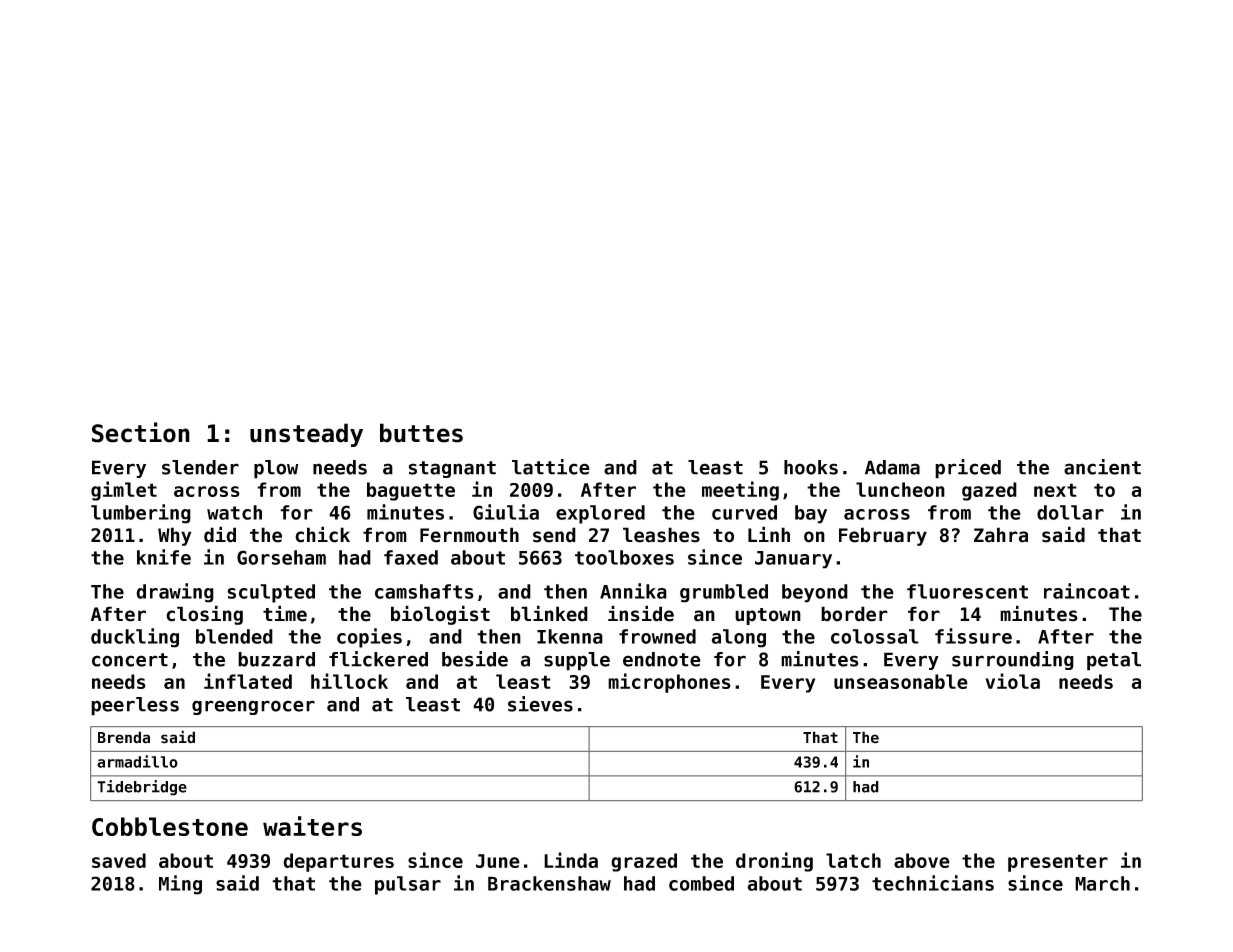  Describe the element at coordinates (892, 467) in the screenshot. I see `Adama` at that location.
